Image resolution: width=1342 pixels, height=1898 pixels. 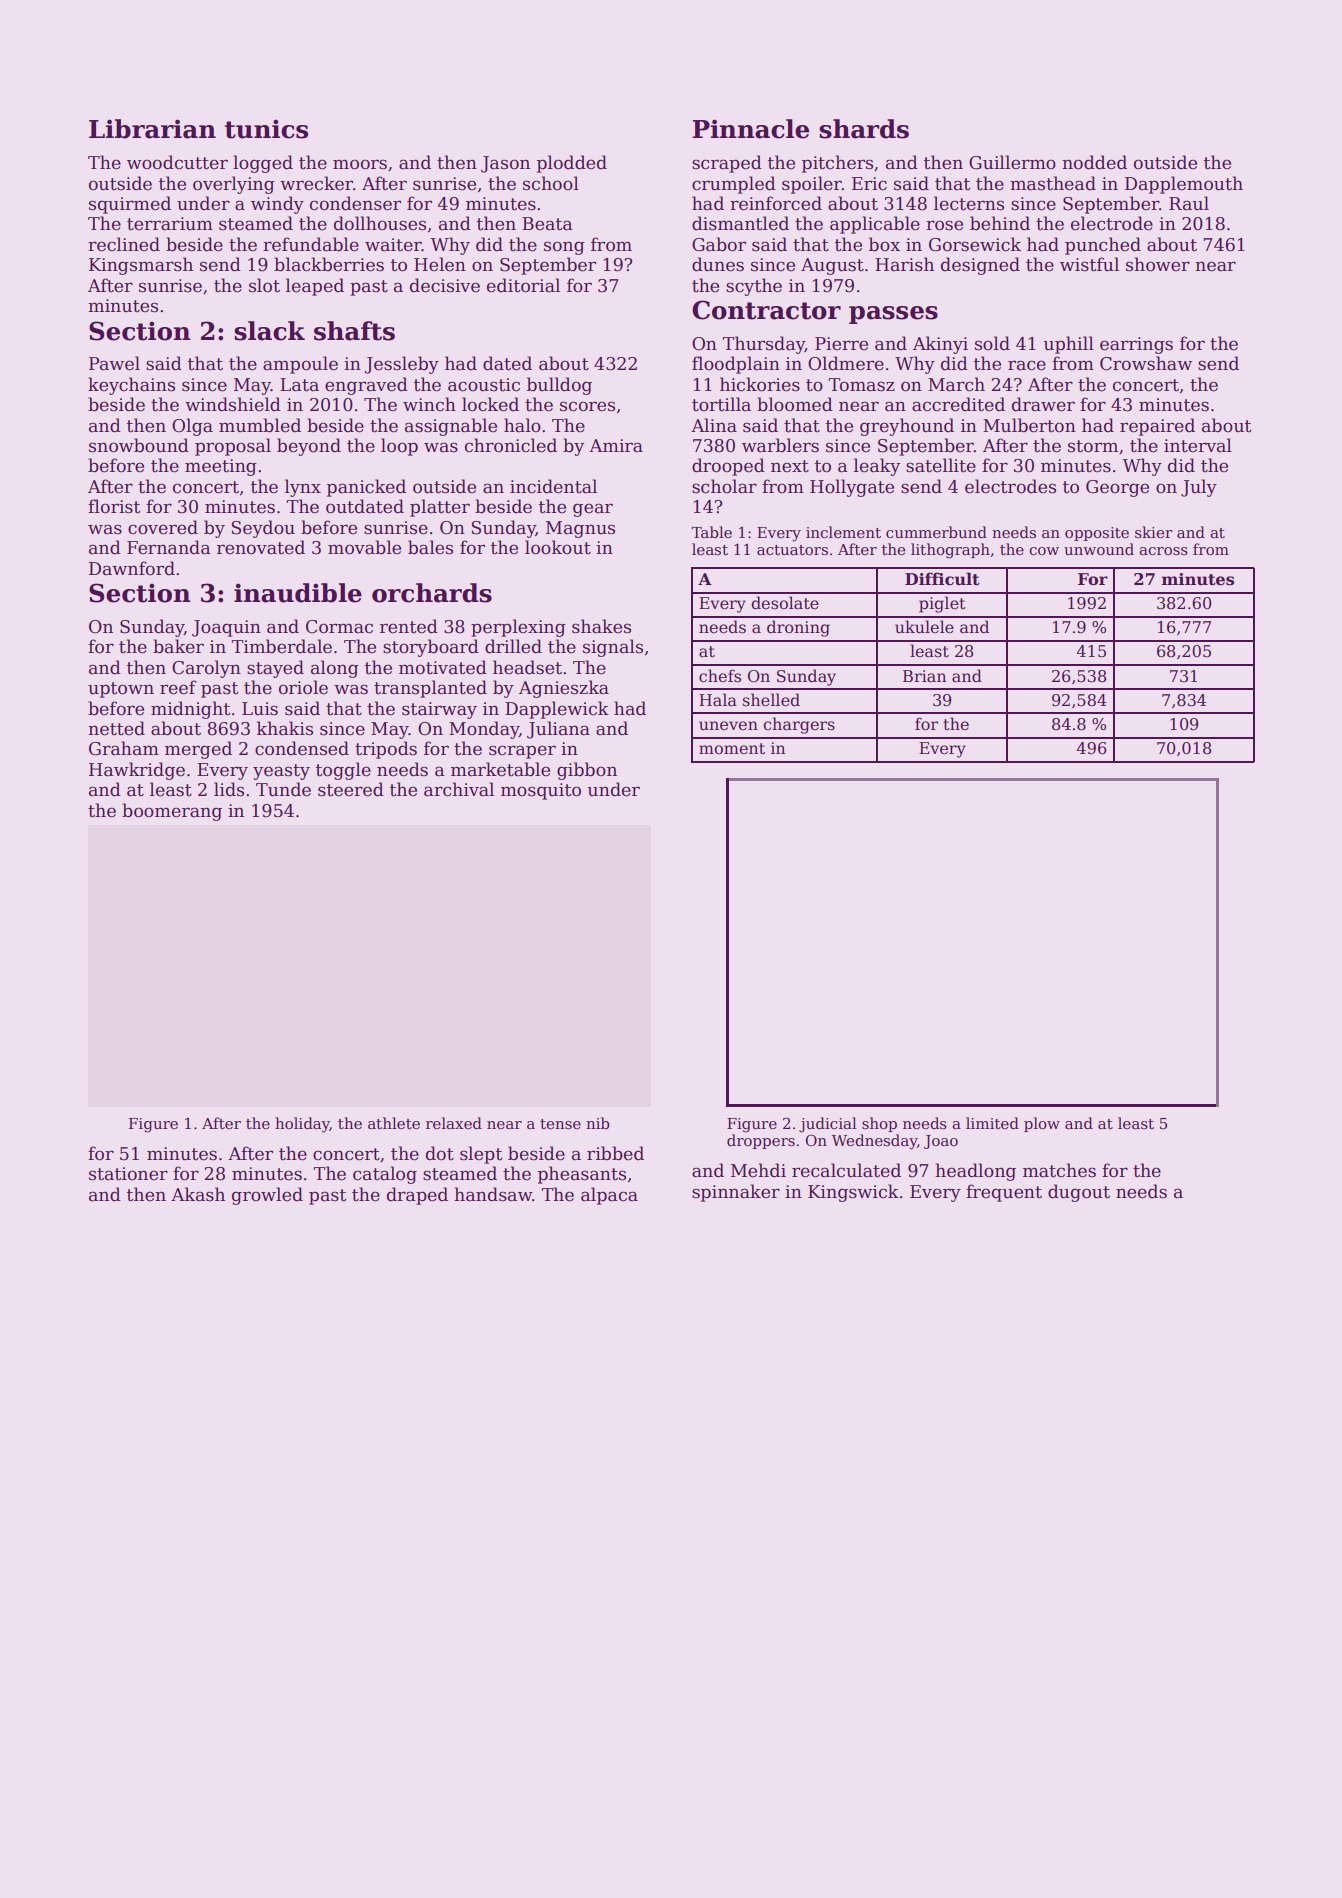 What do you see at coordinates (792, 550) in the screenshot?
I see `actuators` at bounding box center [792, 550].
